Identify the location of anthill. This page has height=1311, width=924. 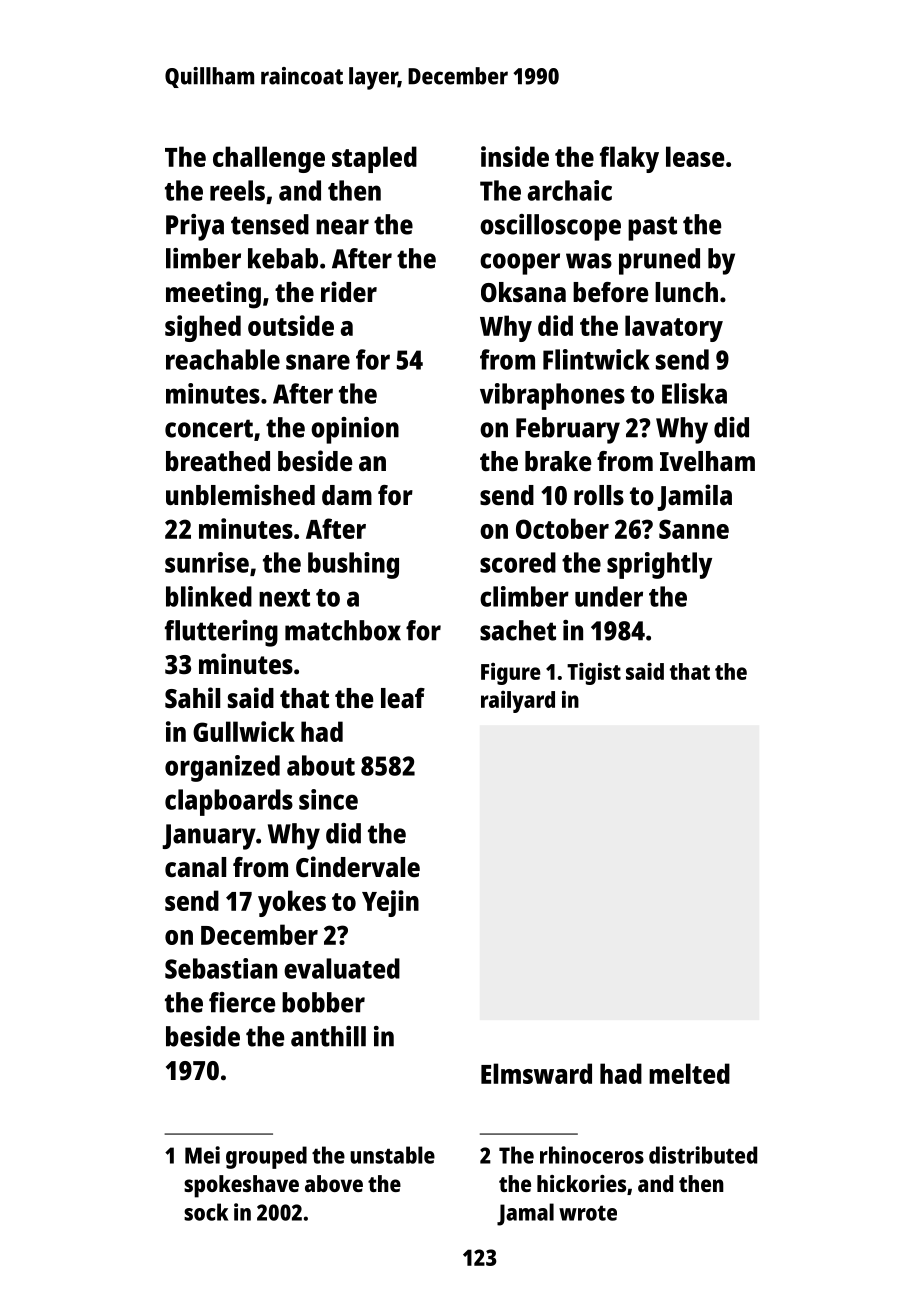
(328, 1036).
